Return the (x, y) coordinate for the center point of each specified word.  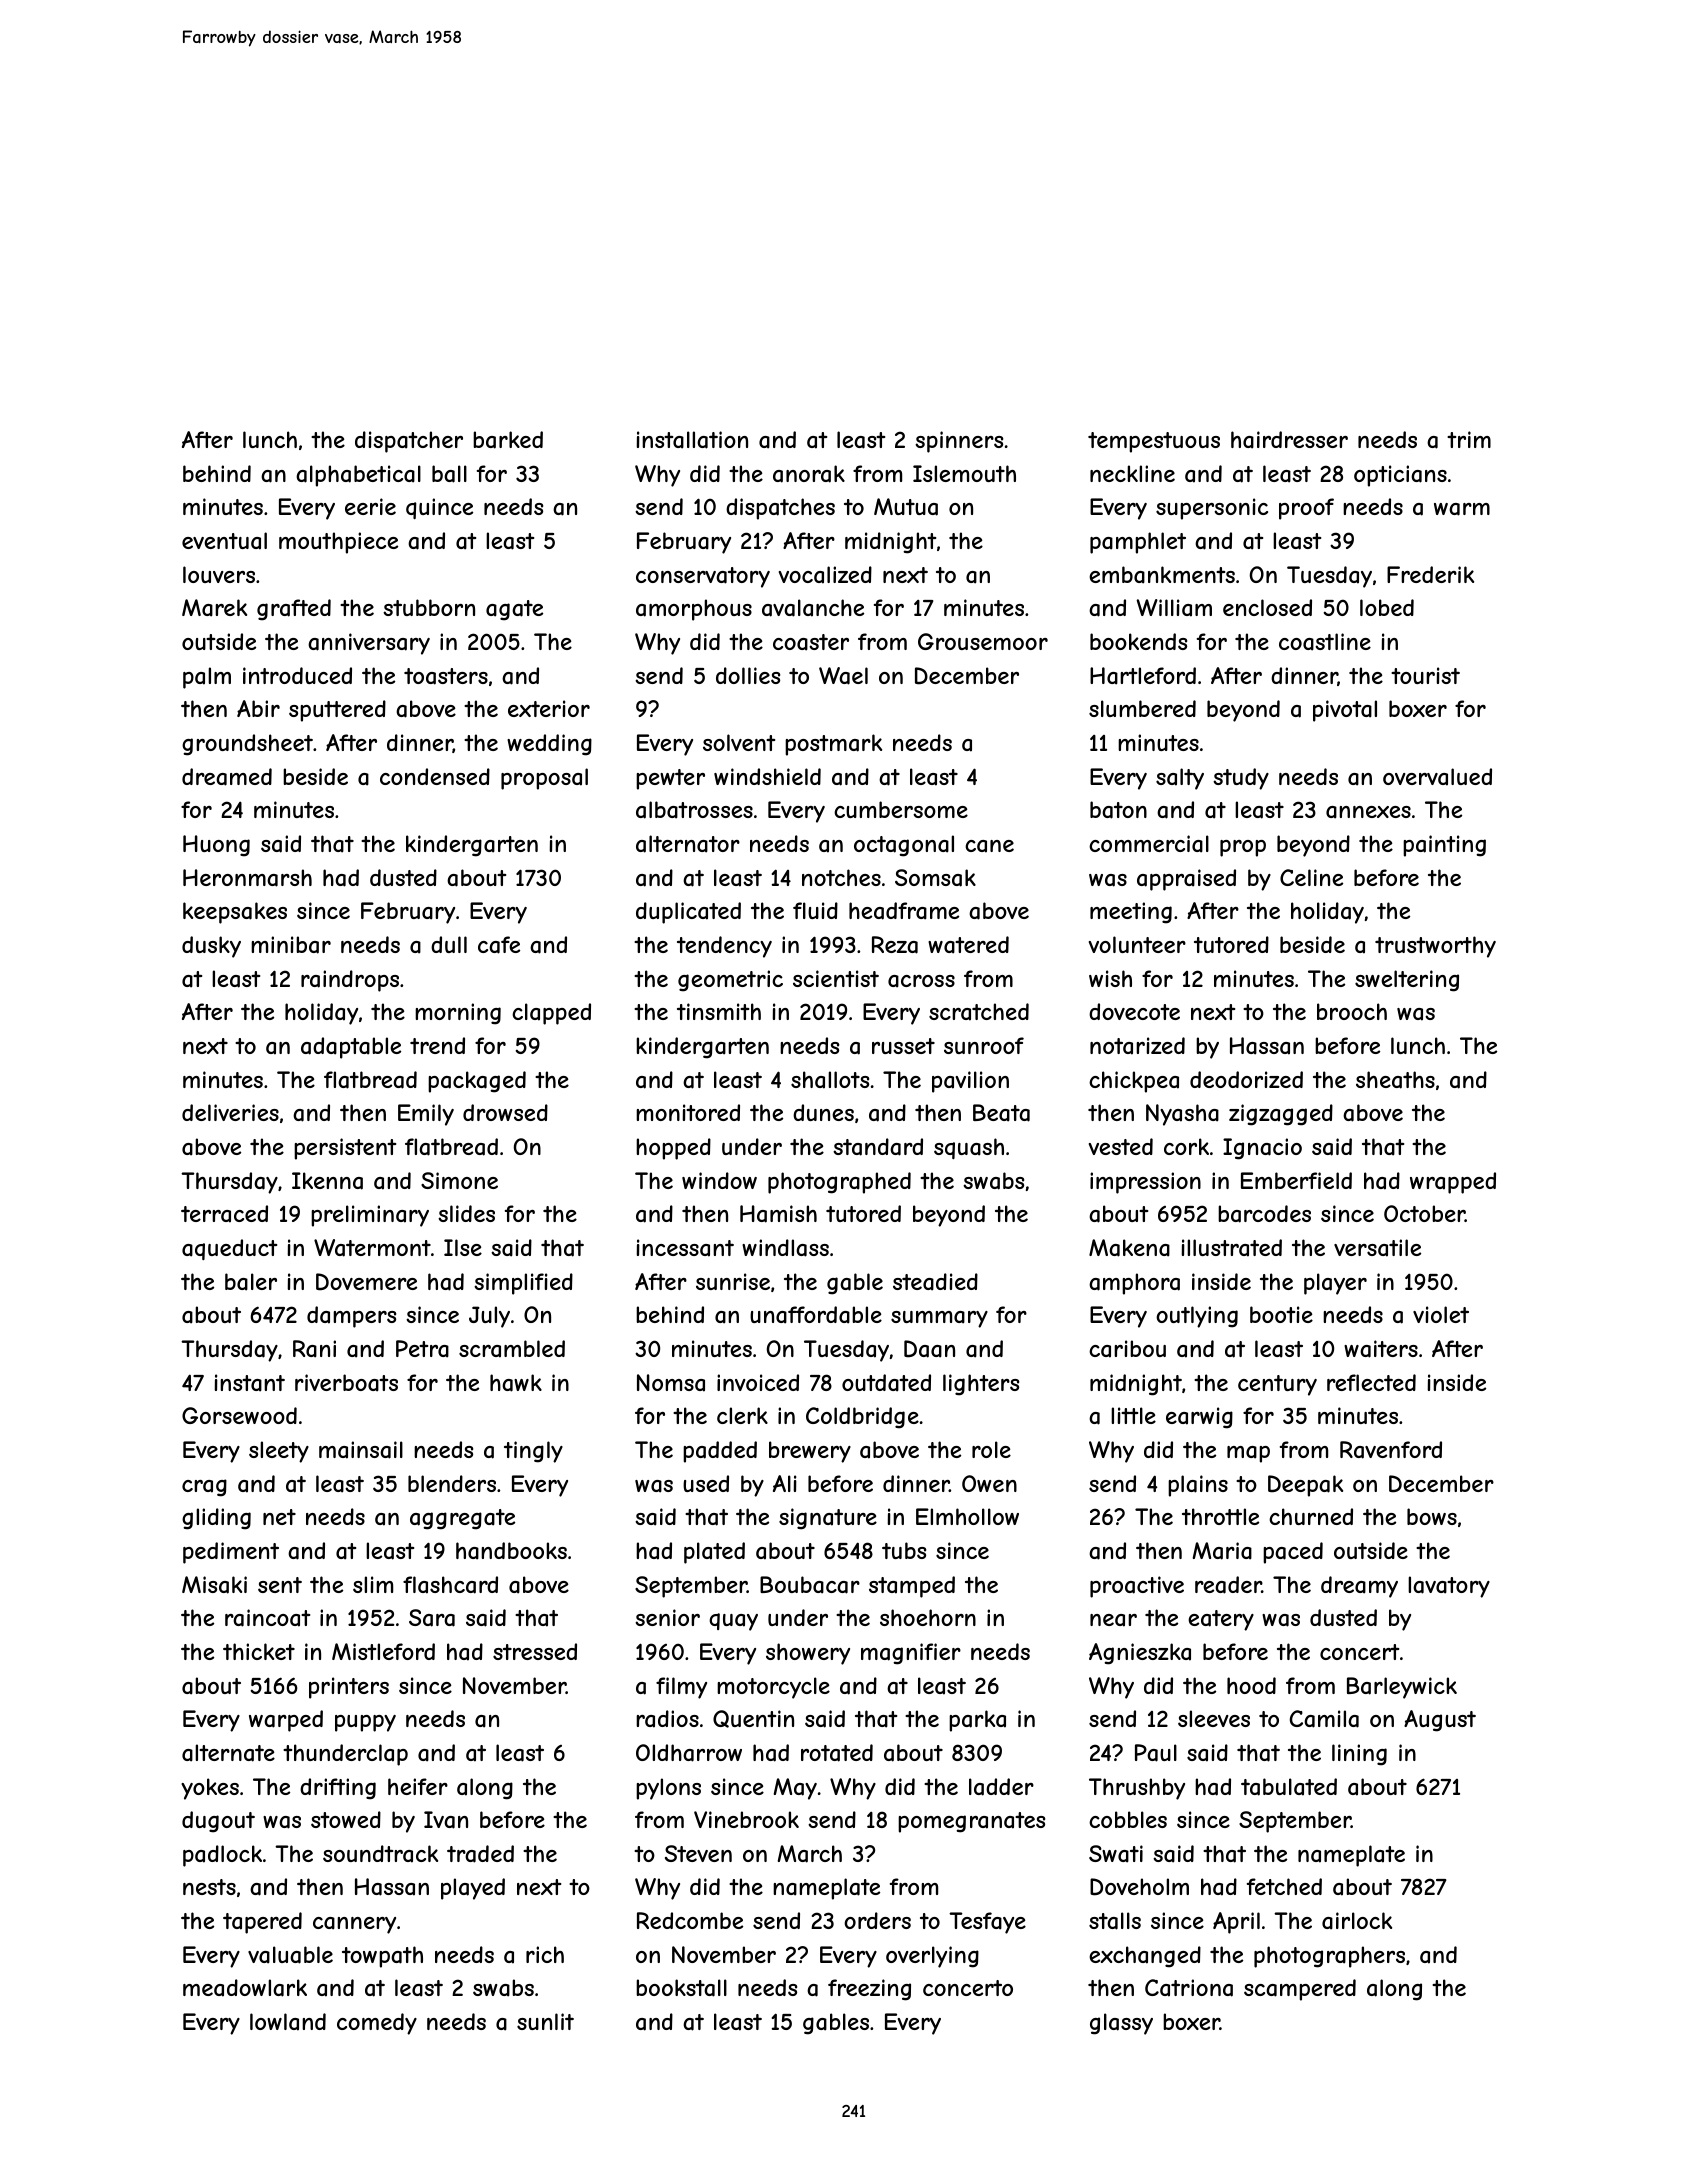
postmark (833, 745)
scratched (979, 1012)
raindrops (350, 981)
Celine (1311, 877)
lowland (288, 2022)
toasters (446, 676)
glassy (1121, 2024)
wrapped (1453, 1183)
